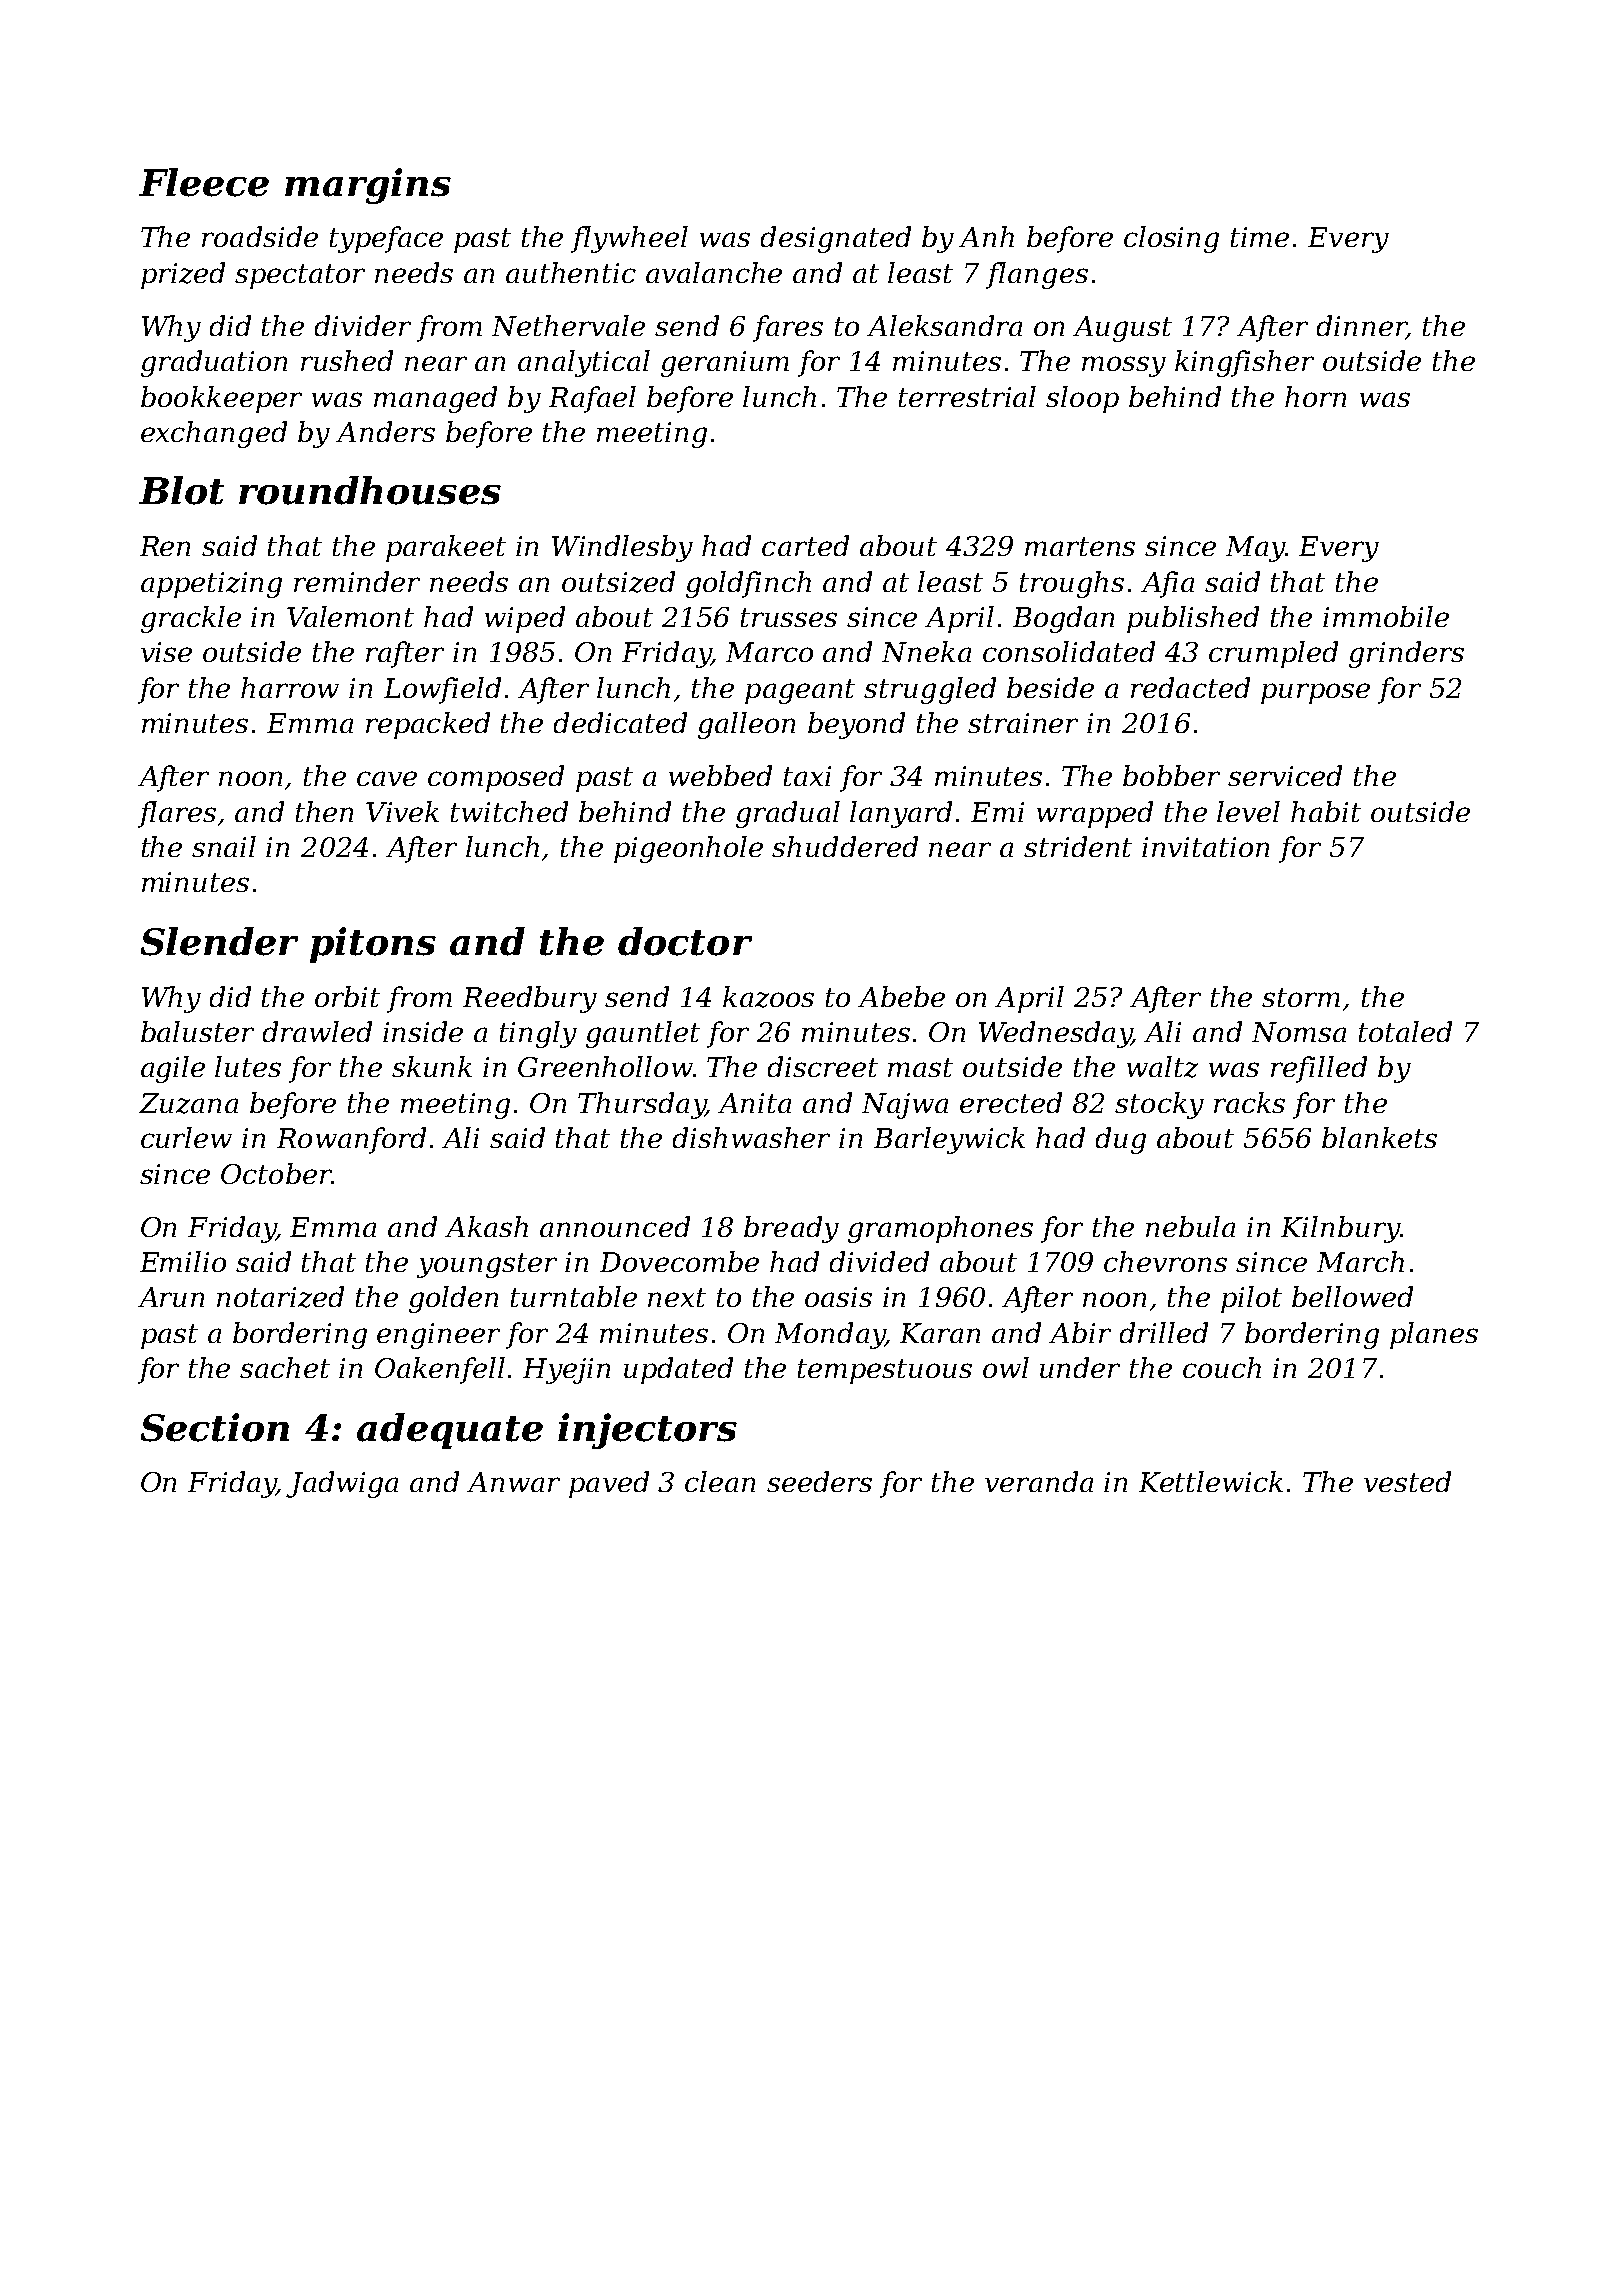 This screenshot has width=1620, height=2292. What do you see at coordinates (620, 722) in the screenshot?
I see `dedicated` at bounding box center [620, 722].
